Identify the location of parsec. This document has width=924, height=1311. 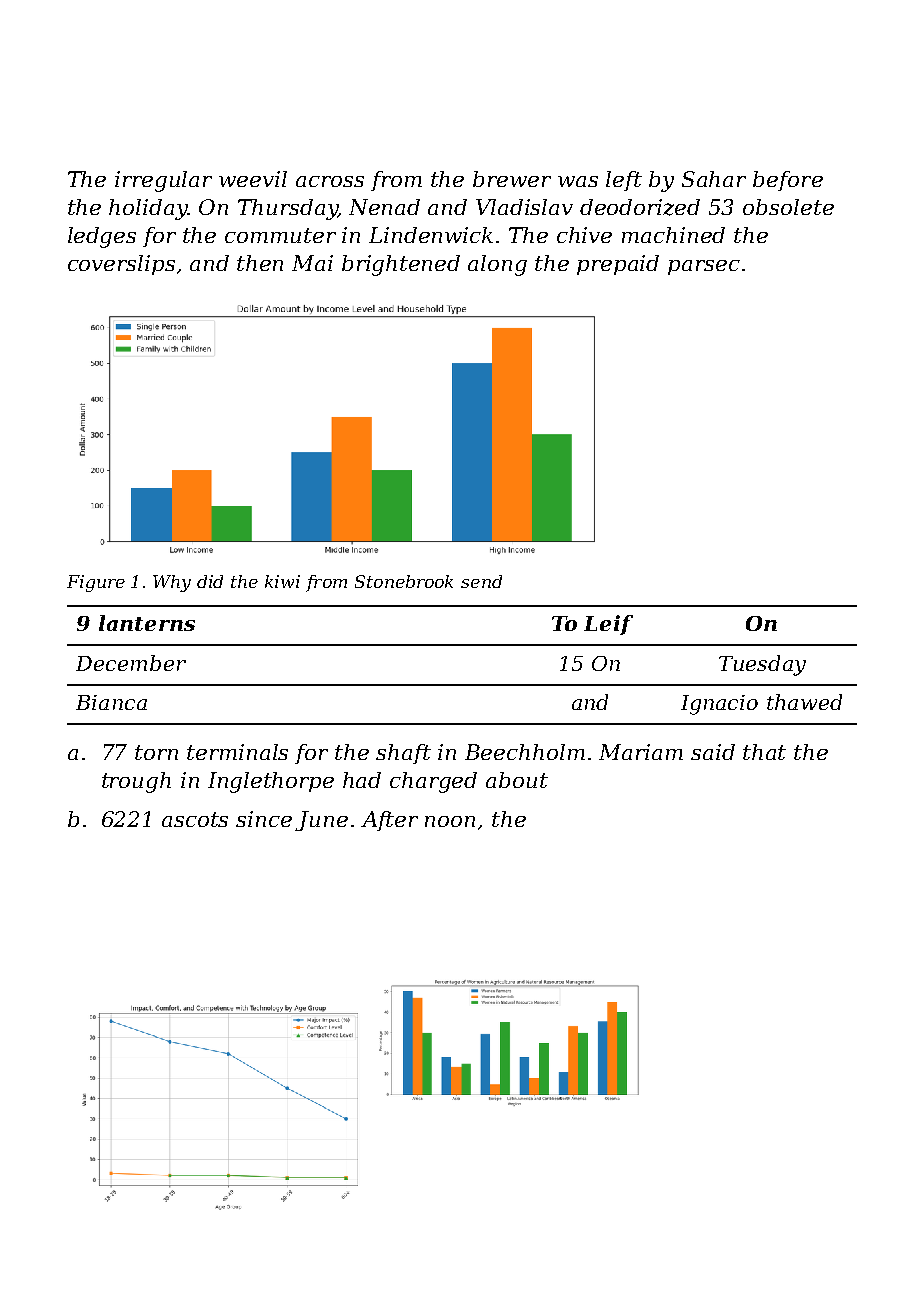
(704, 267).
